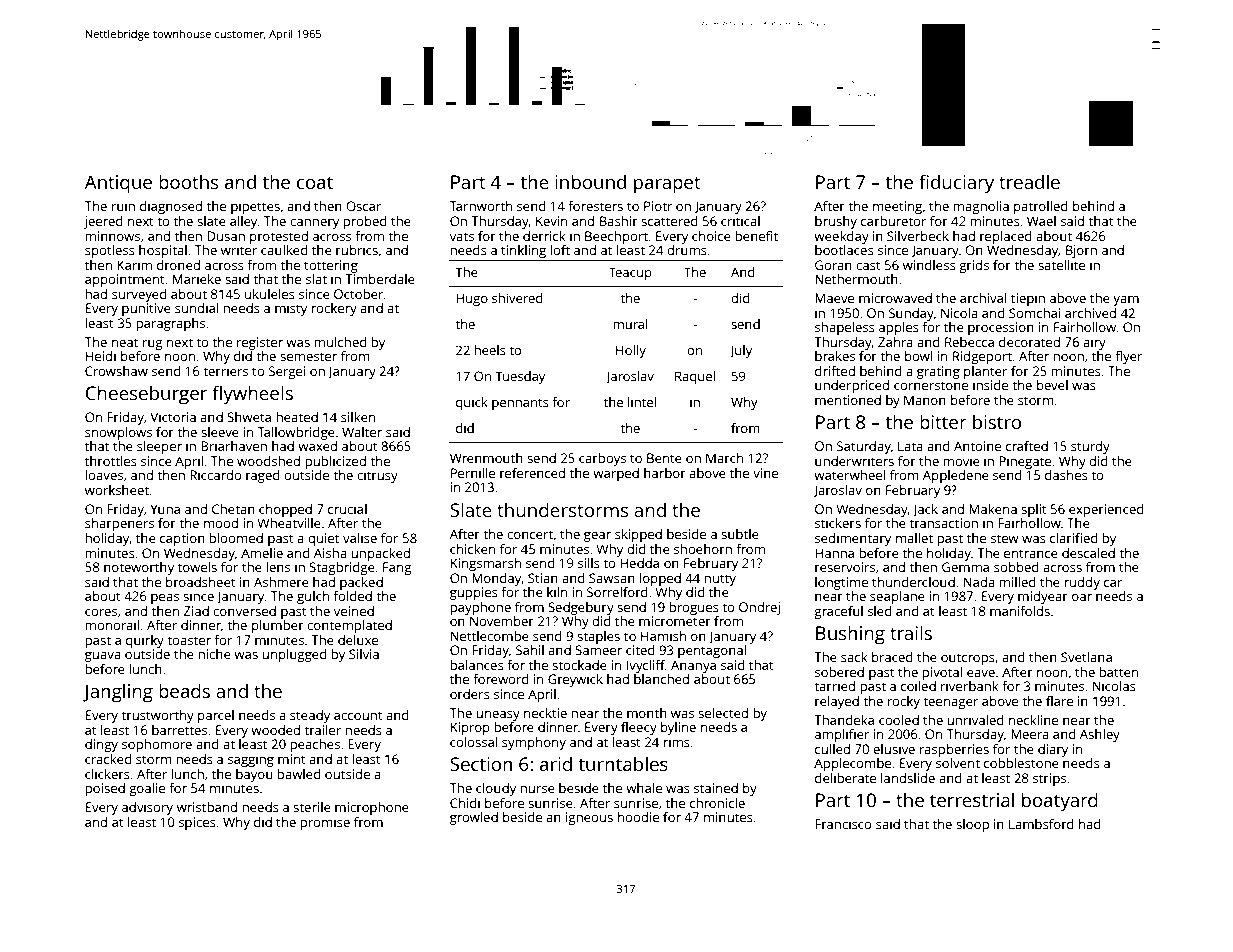  I want to click on ukuleles, so click(270, 294).
